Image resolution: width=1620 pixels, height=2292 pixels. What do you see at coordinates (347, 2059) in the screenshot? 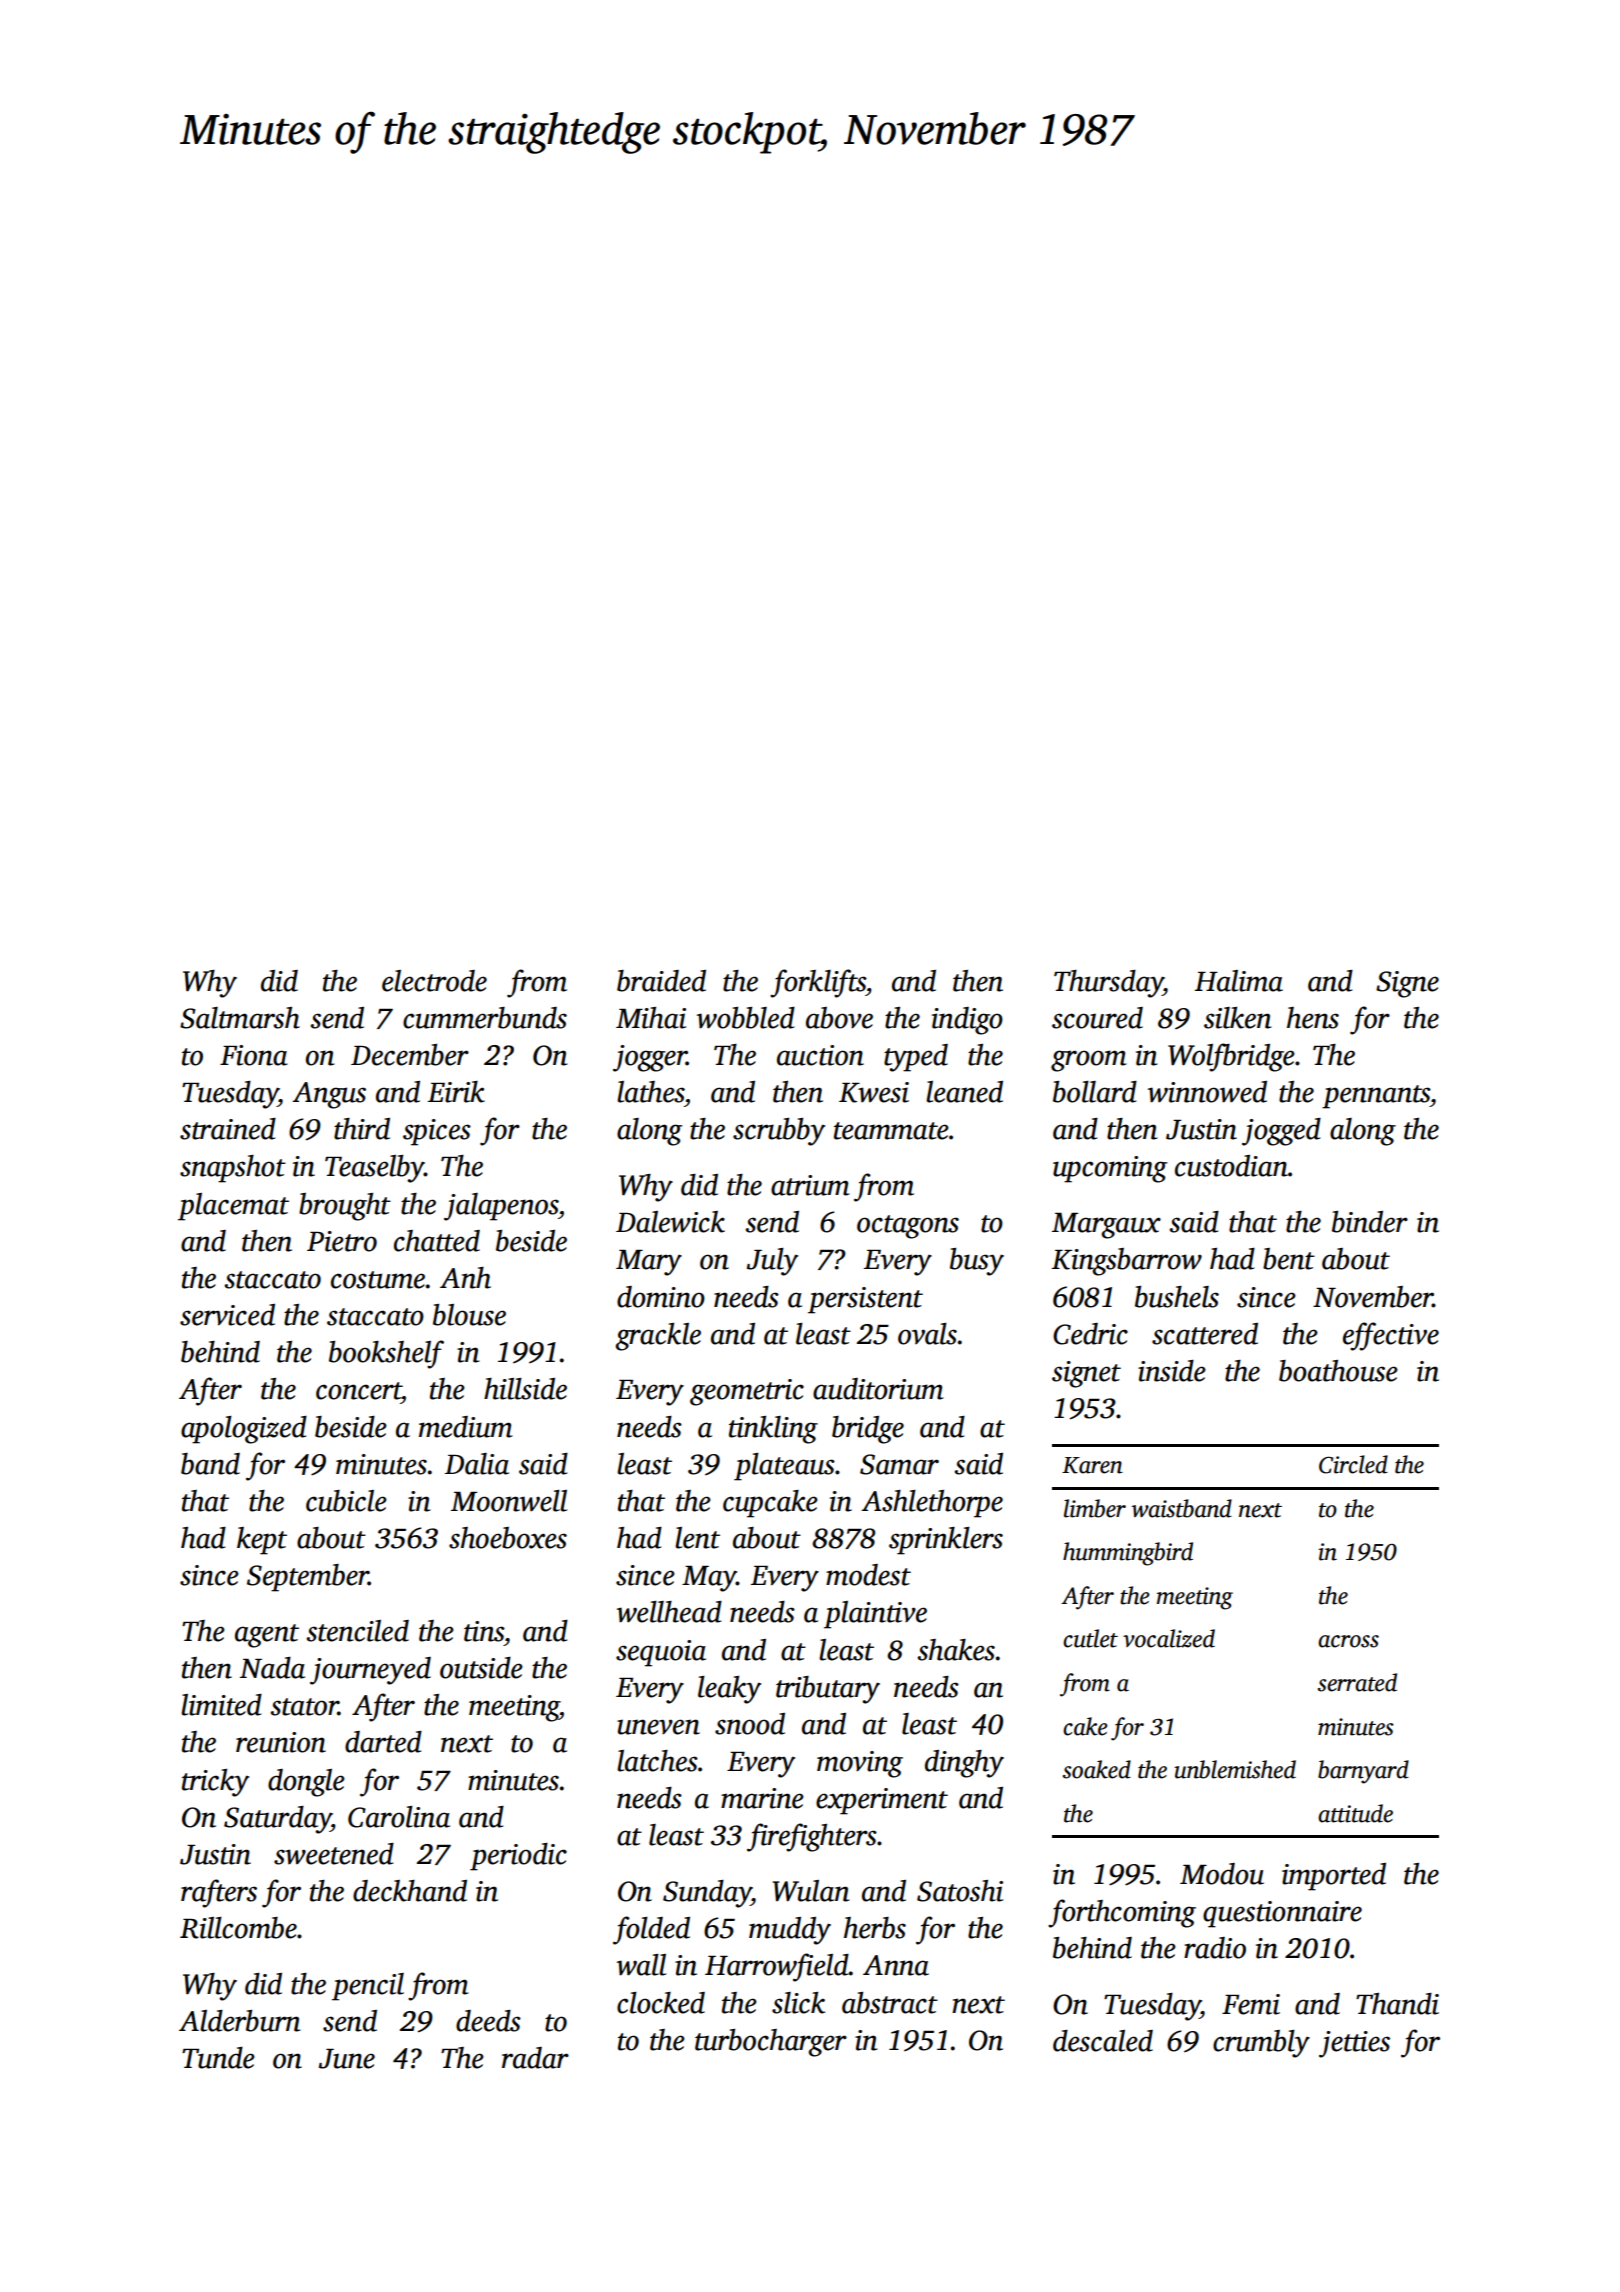
I see `June` at bounding box center [347, 2059].
